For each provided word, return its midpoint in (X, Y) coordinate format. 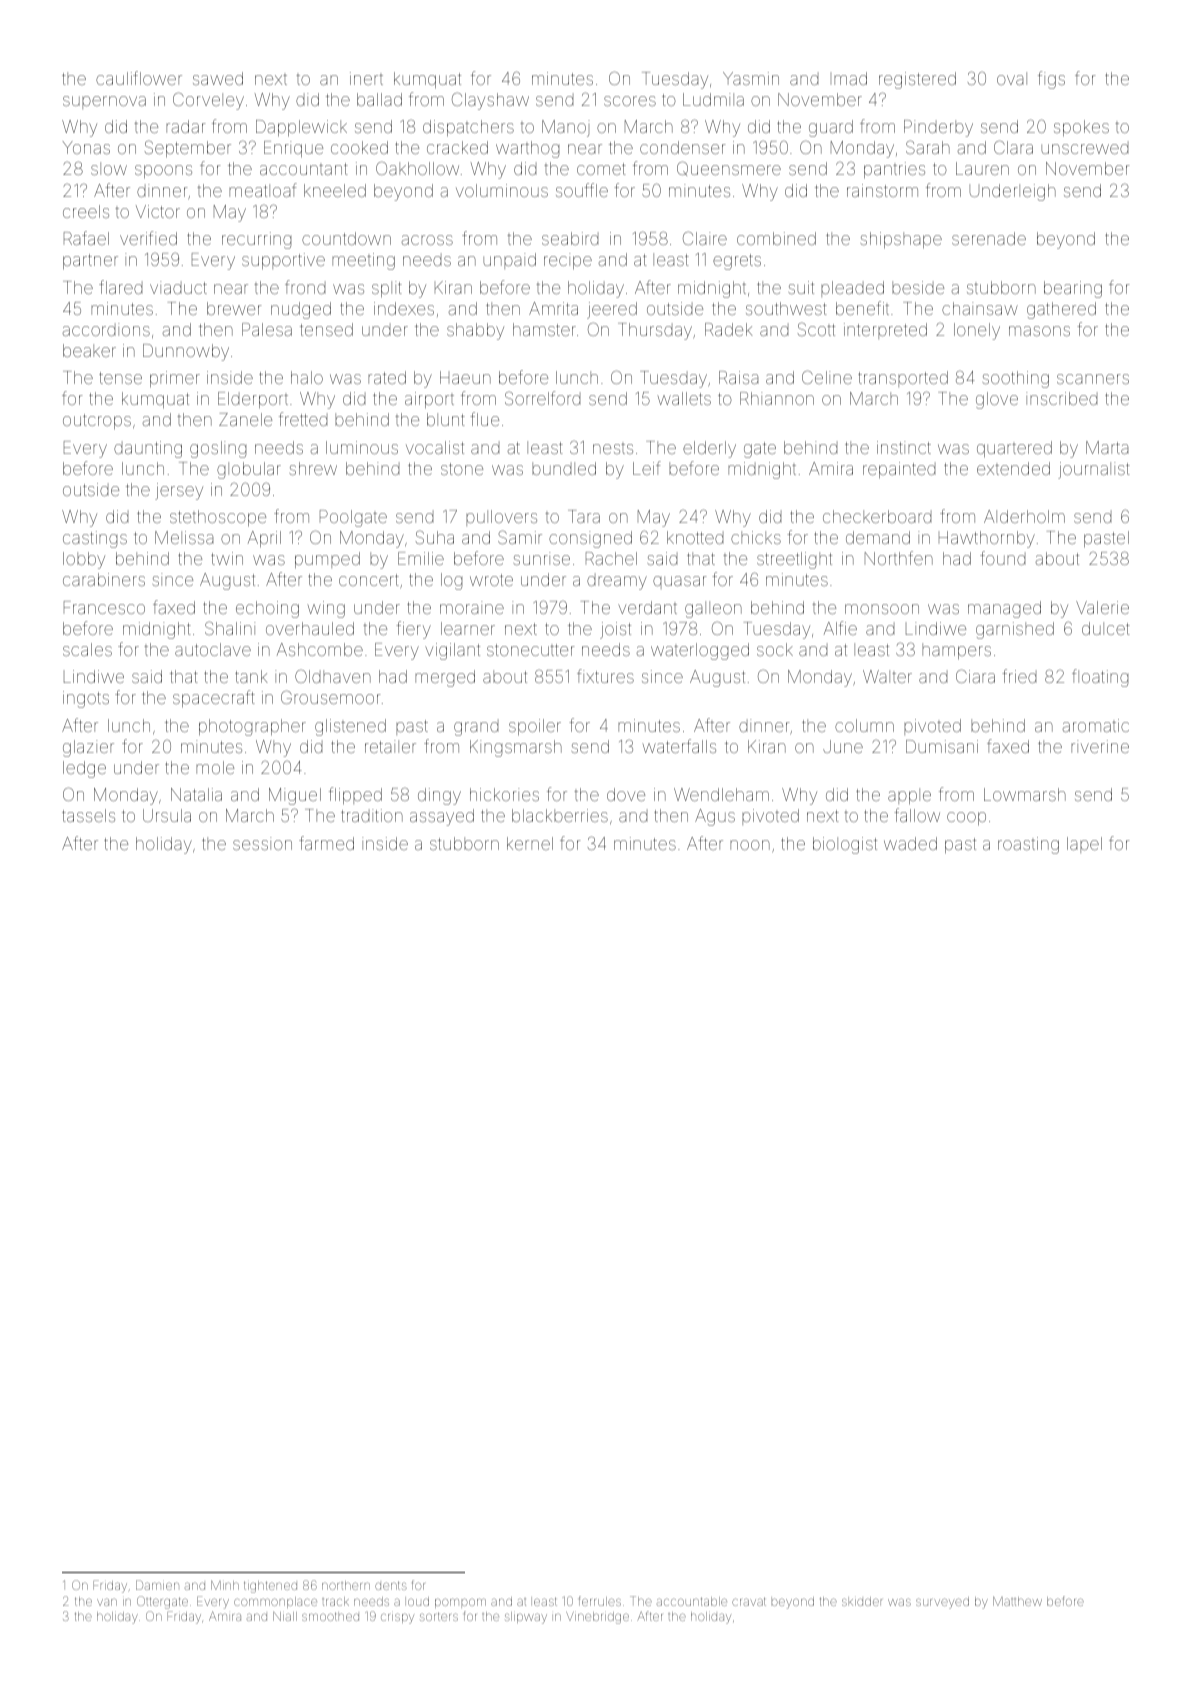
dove (626, 794)
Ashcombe (320, 649)
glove (997, 400)
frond (305, 287)
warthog (527, 149)
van (107, 1602)
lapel (1084, 845)
